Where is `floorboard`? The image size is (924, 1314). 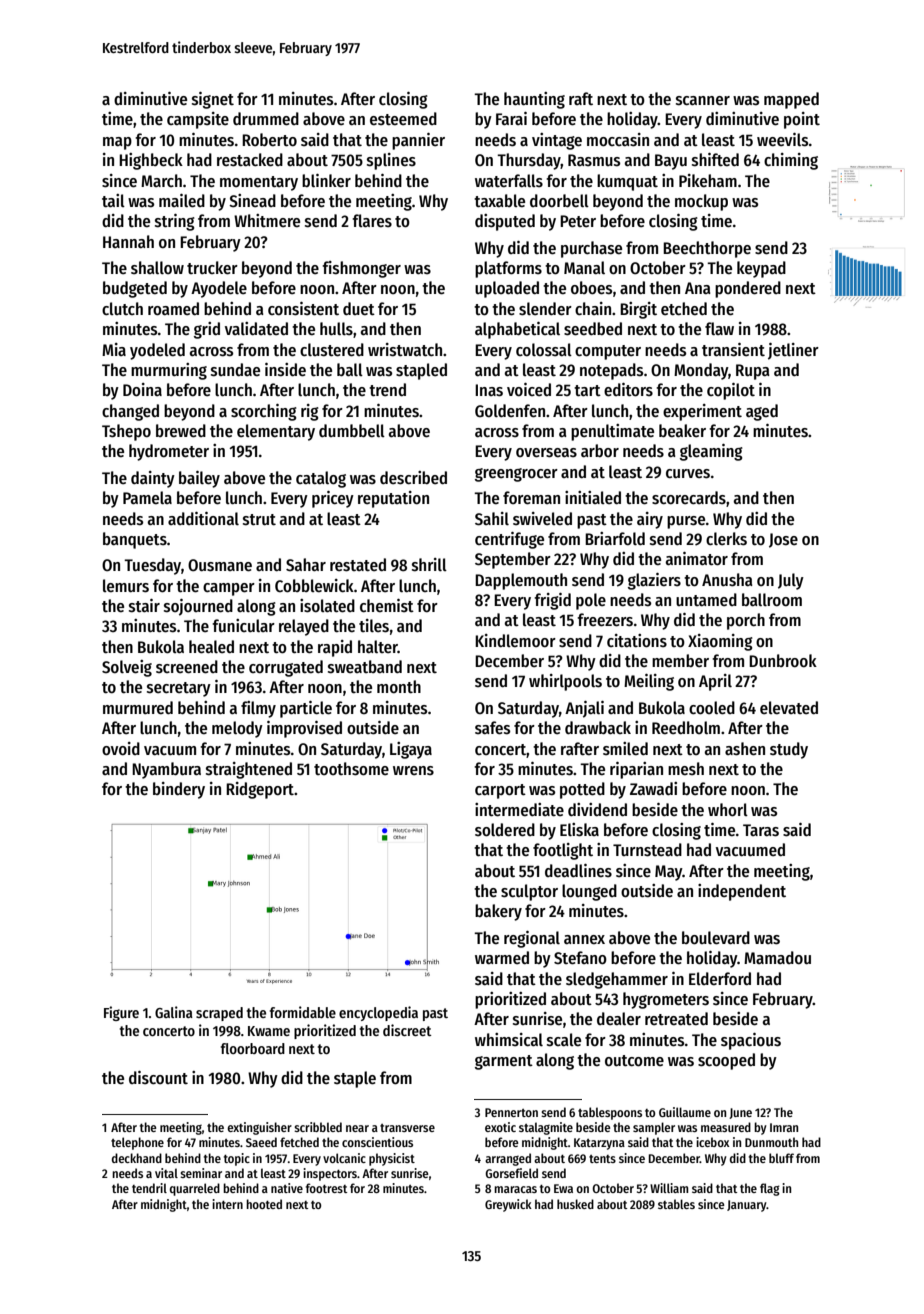 floorboard is located at coordinates (253, 1048).
